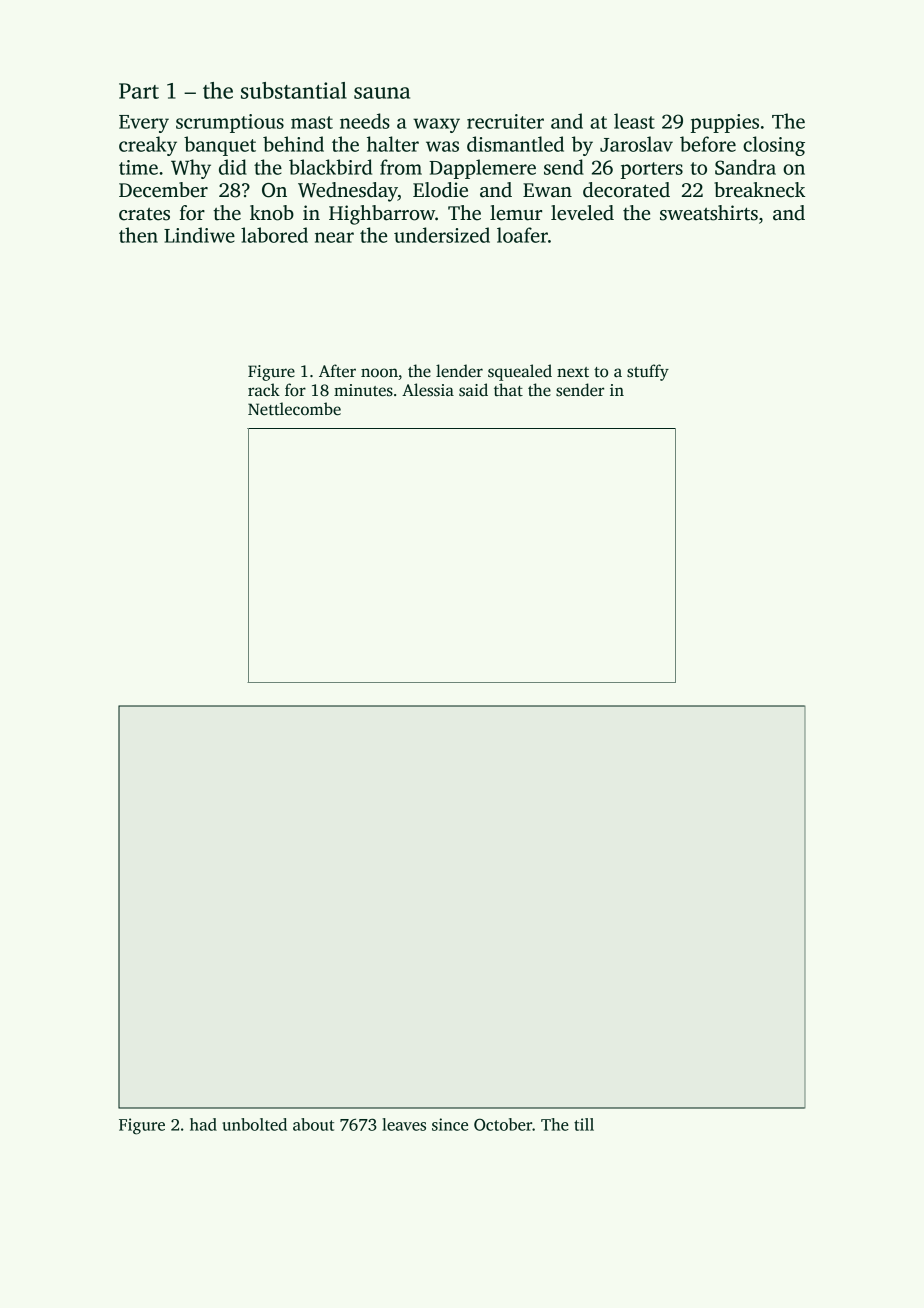  Describe the element at coordinates (313, 1124) in the screenshot. I see `about` at that location.
